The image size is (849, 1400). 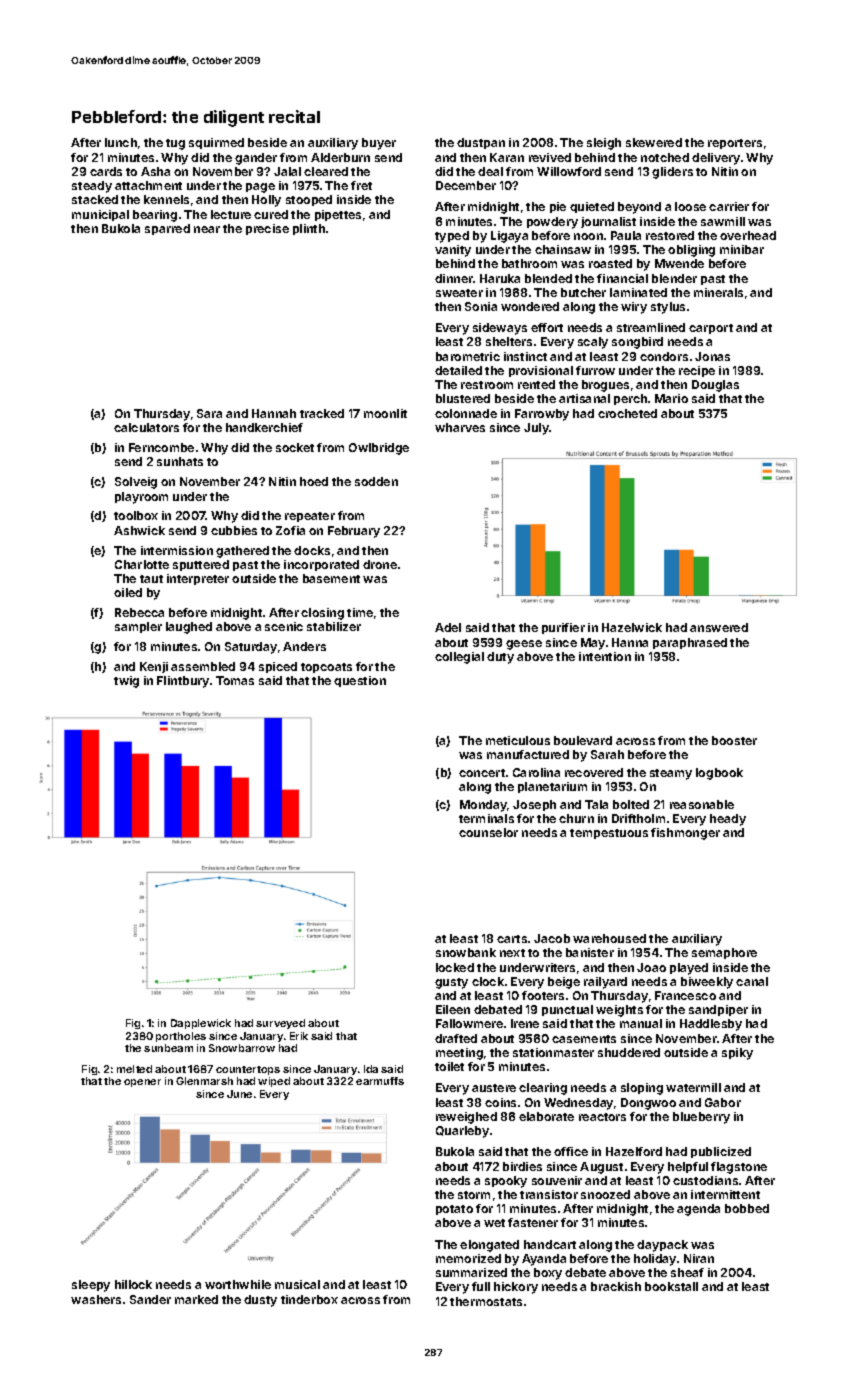 I want to click on tempestuous, so click(x=609, y=834).
